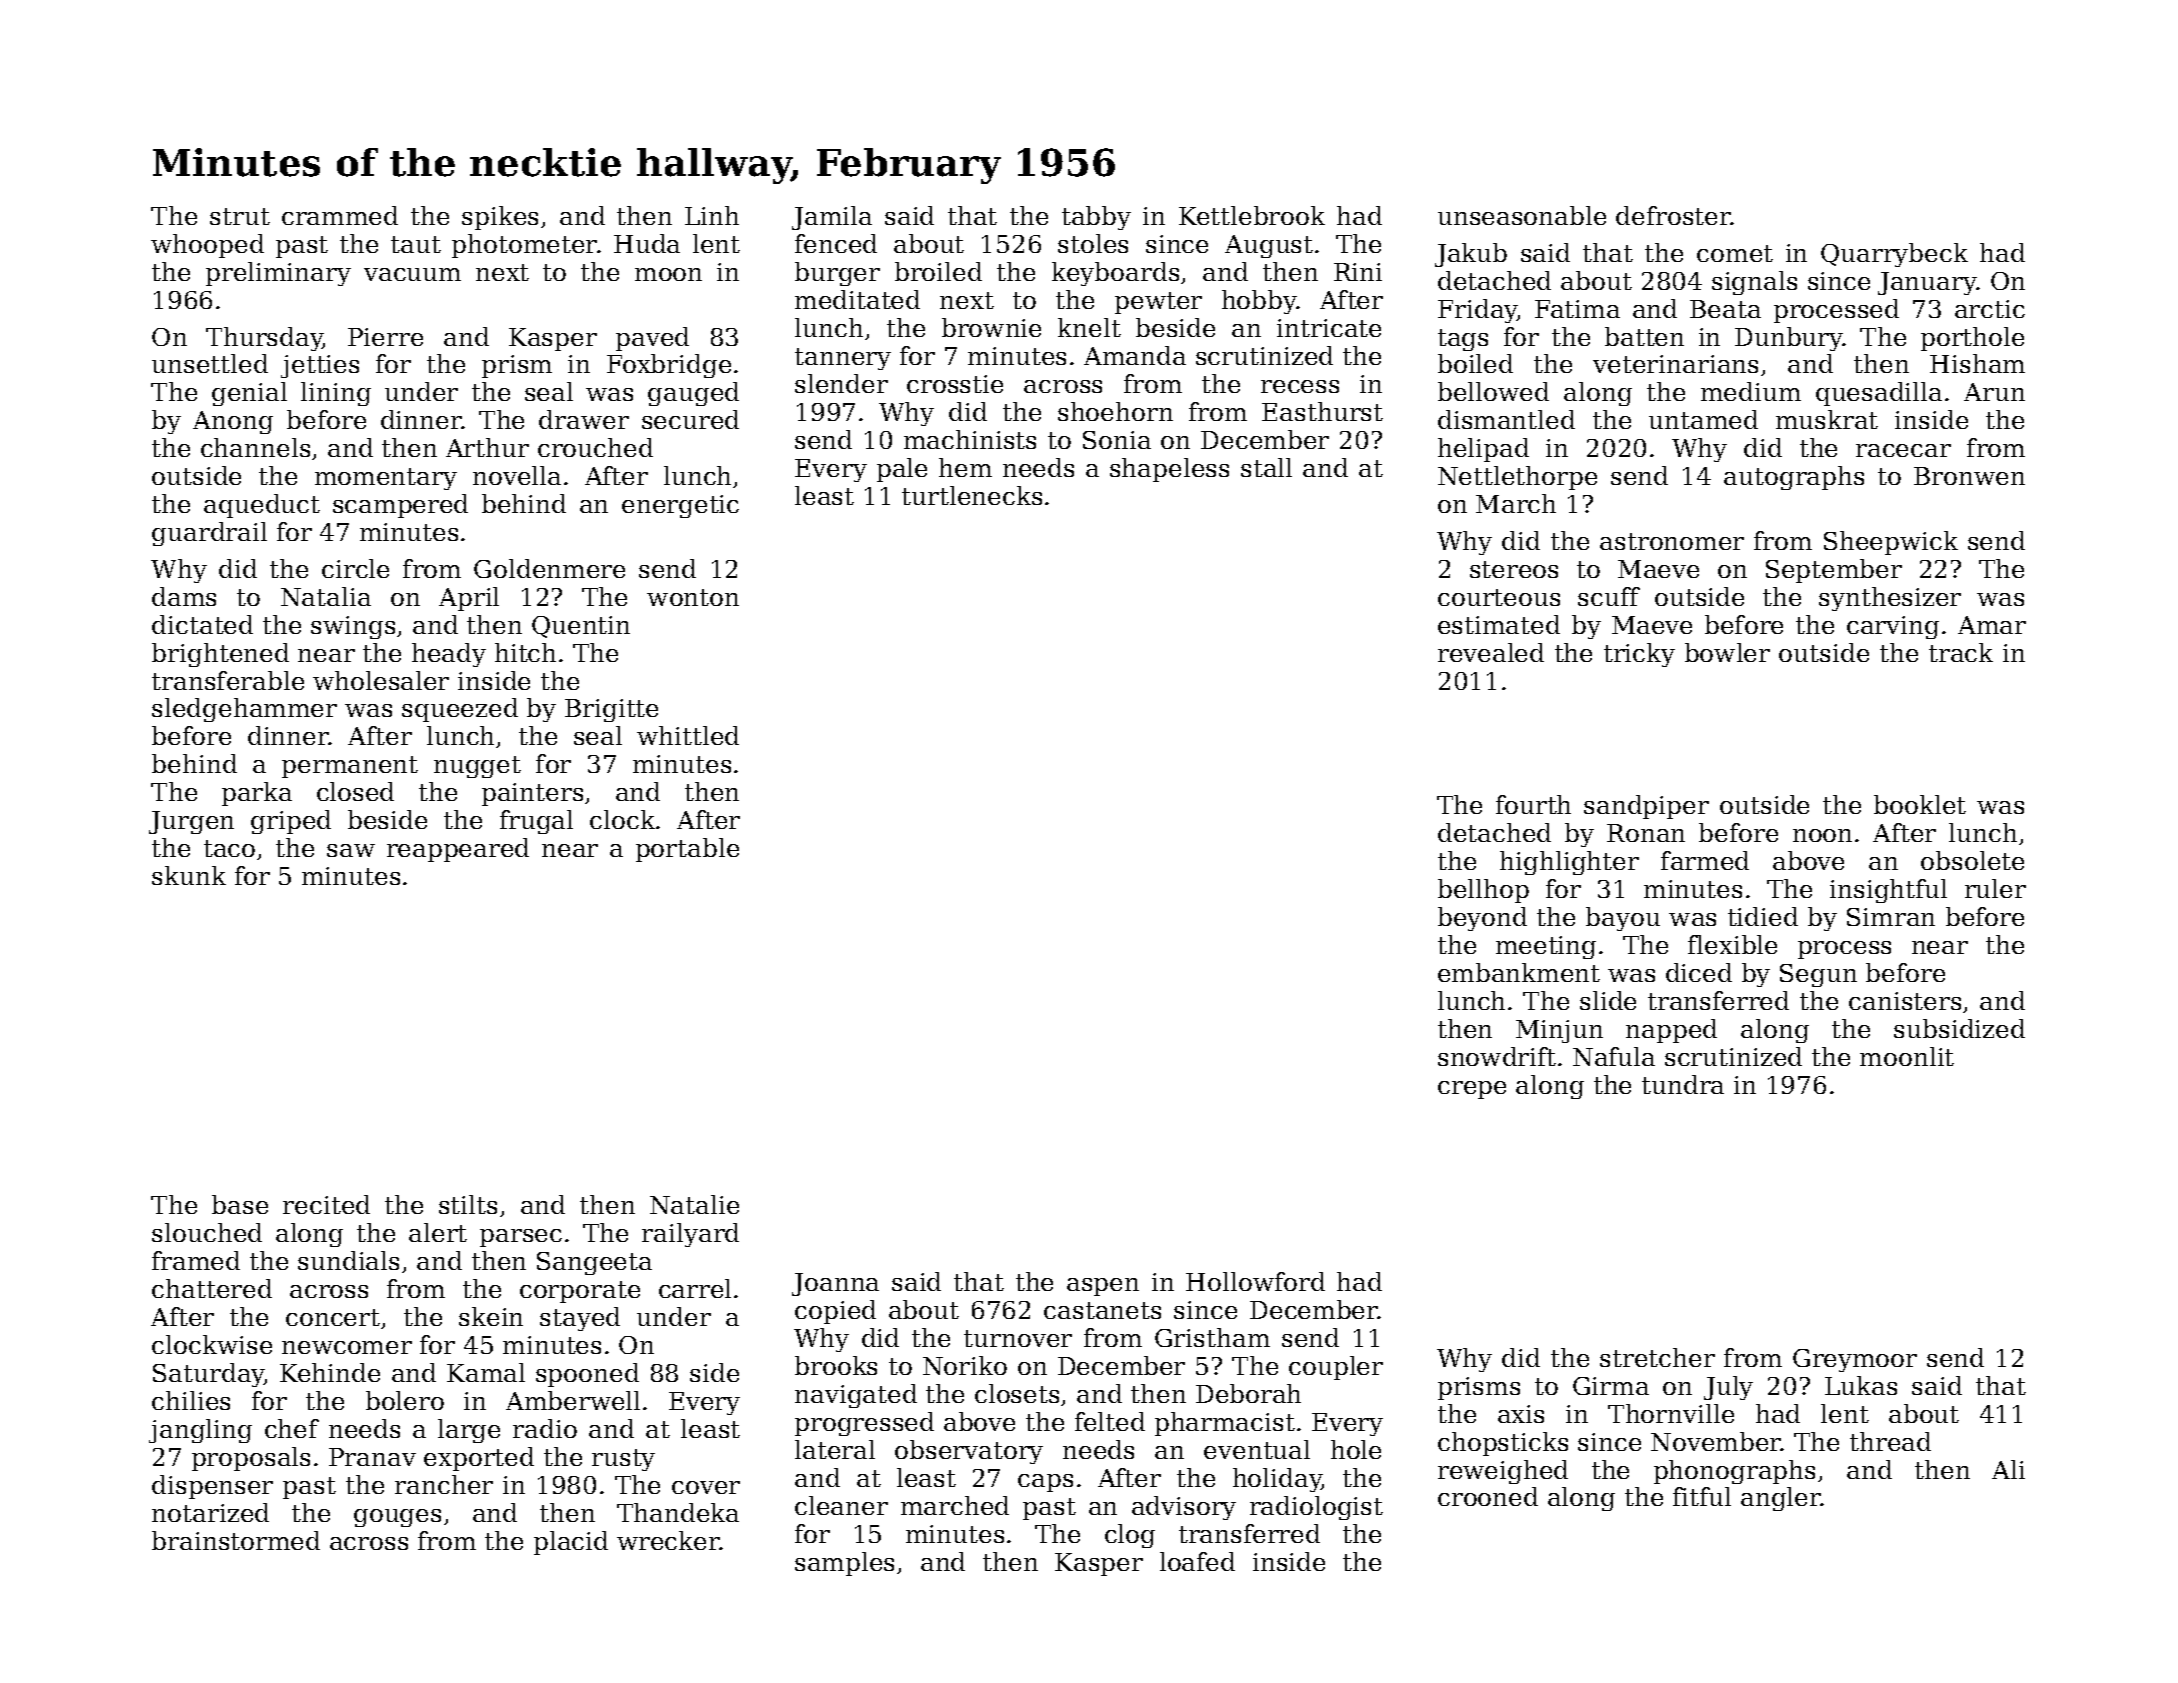  What do you see at coordinates (690, 1235) in the screenshot?
I see `railyard` at bounding box center [690, 1235].
